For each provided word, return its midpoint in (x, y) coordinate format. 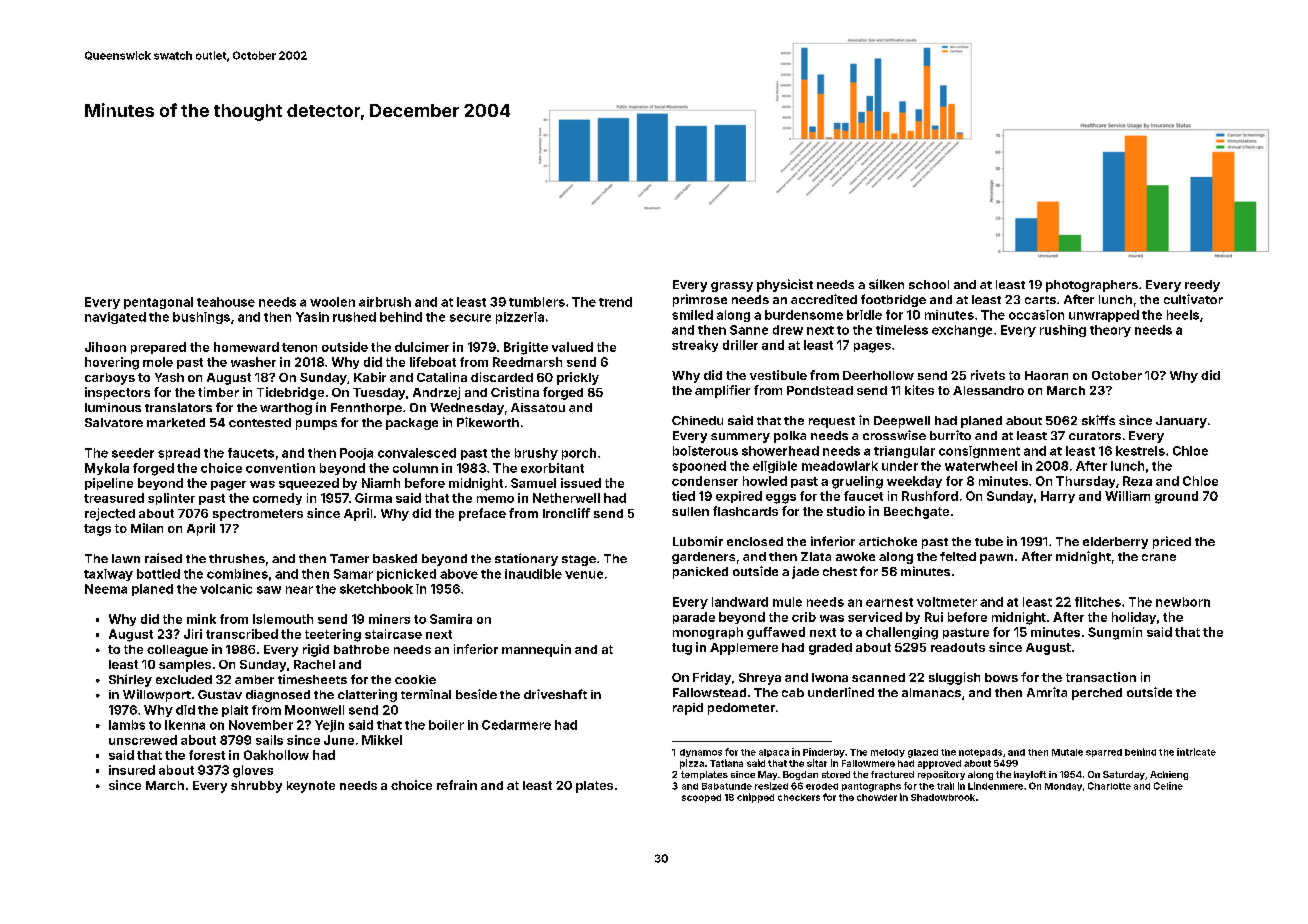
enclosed (755, 541)
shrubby (256, 787)
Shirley (130, 680)
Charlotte (1109, 786)
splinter (171, 499)
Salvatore (114, 422)
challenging (902, 633)
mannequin (536, 650)
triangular (904, 452)
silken (886, 284)
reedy (1202, 286)
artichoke (888, 541)
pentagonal (158, 303)
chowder (877, 797)
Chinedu (697, 420)
